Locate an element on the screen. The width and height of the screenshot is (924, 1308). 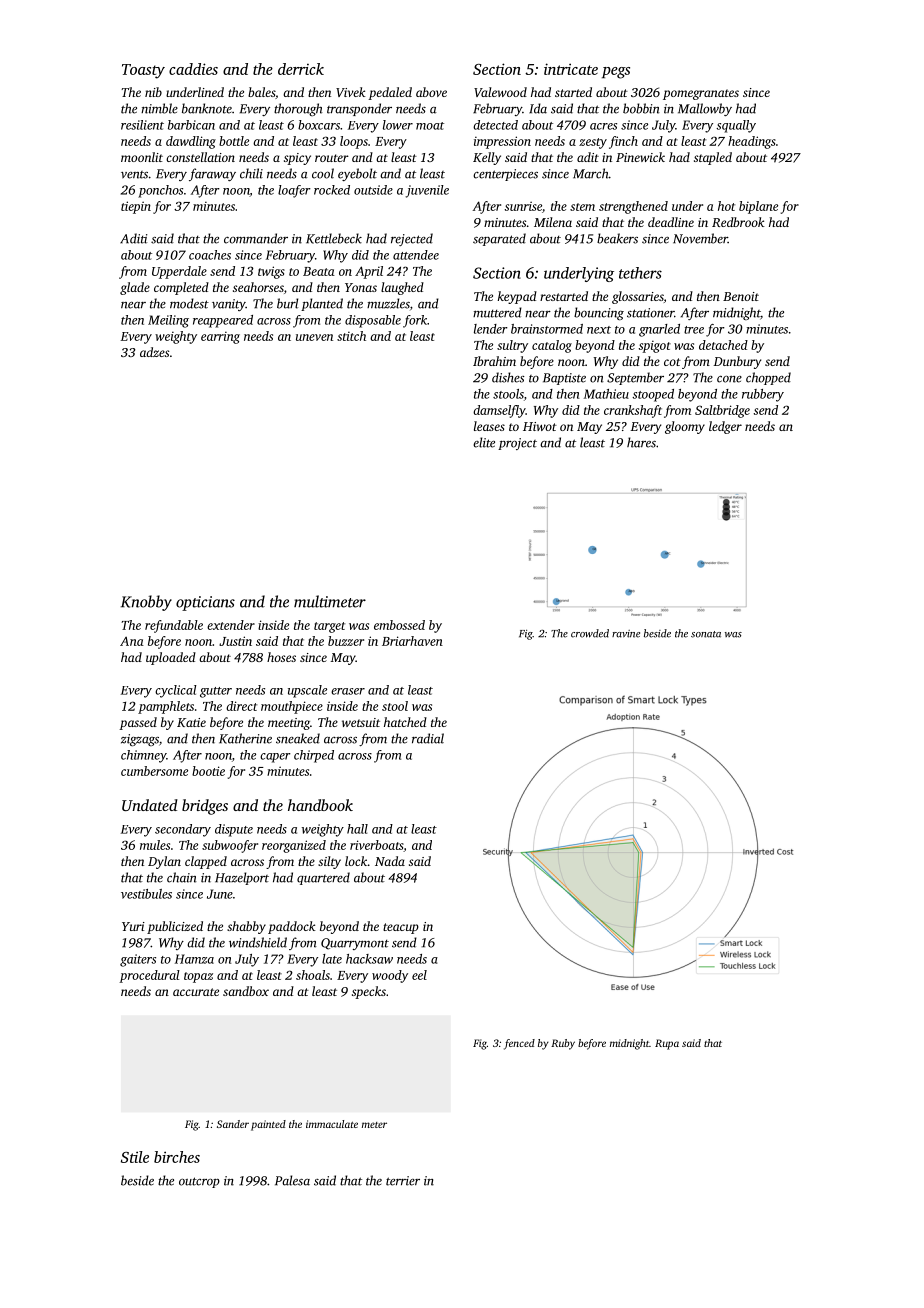
intricate is located at coordinates (571, 69).
